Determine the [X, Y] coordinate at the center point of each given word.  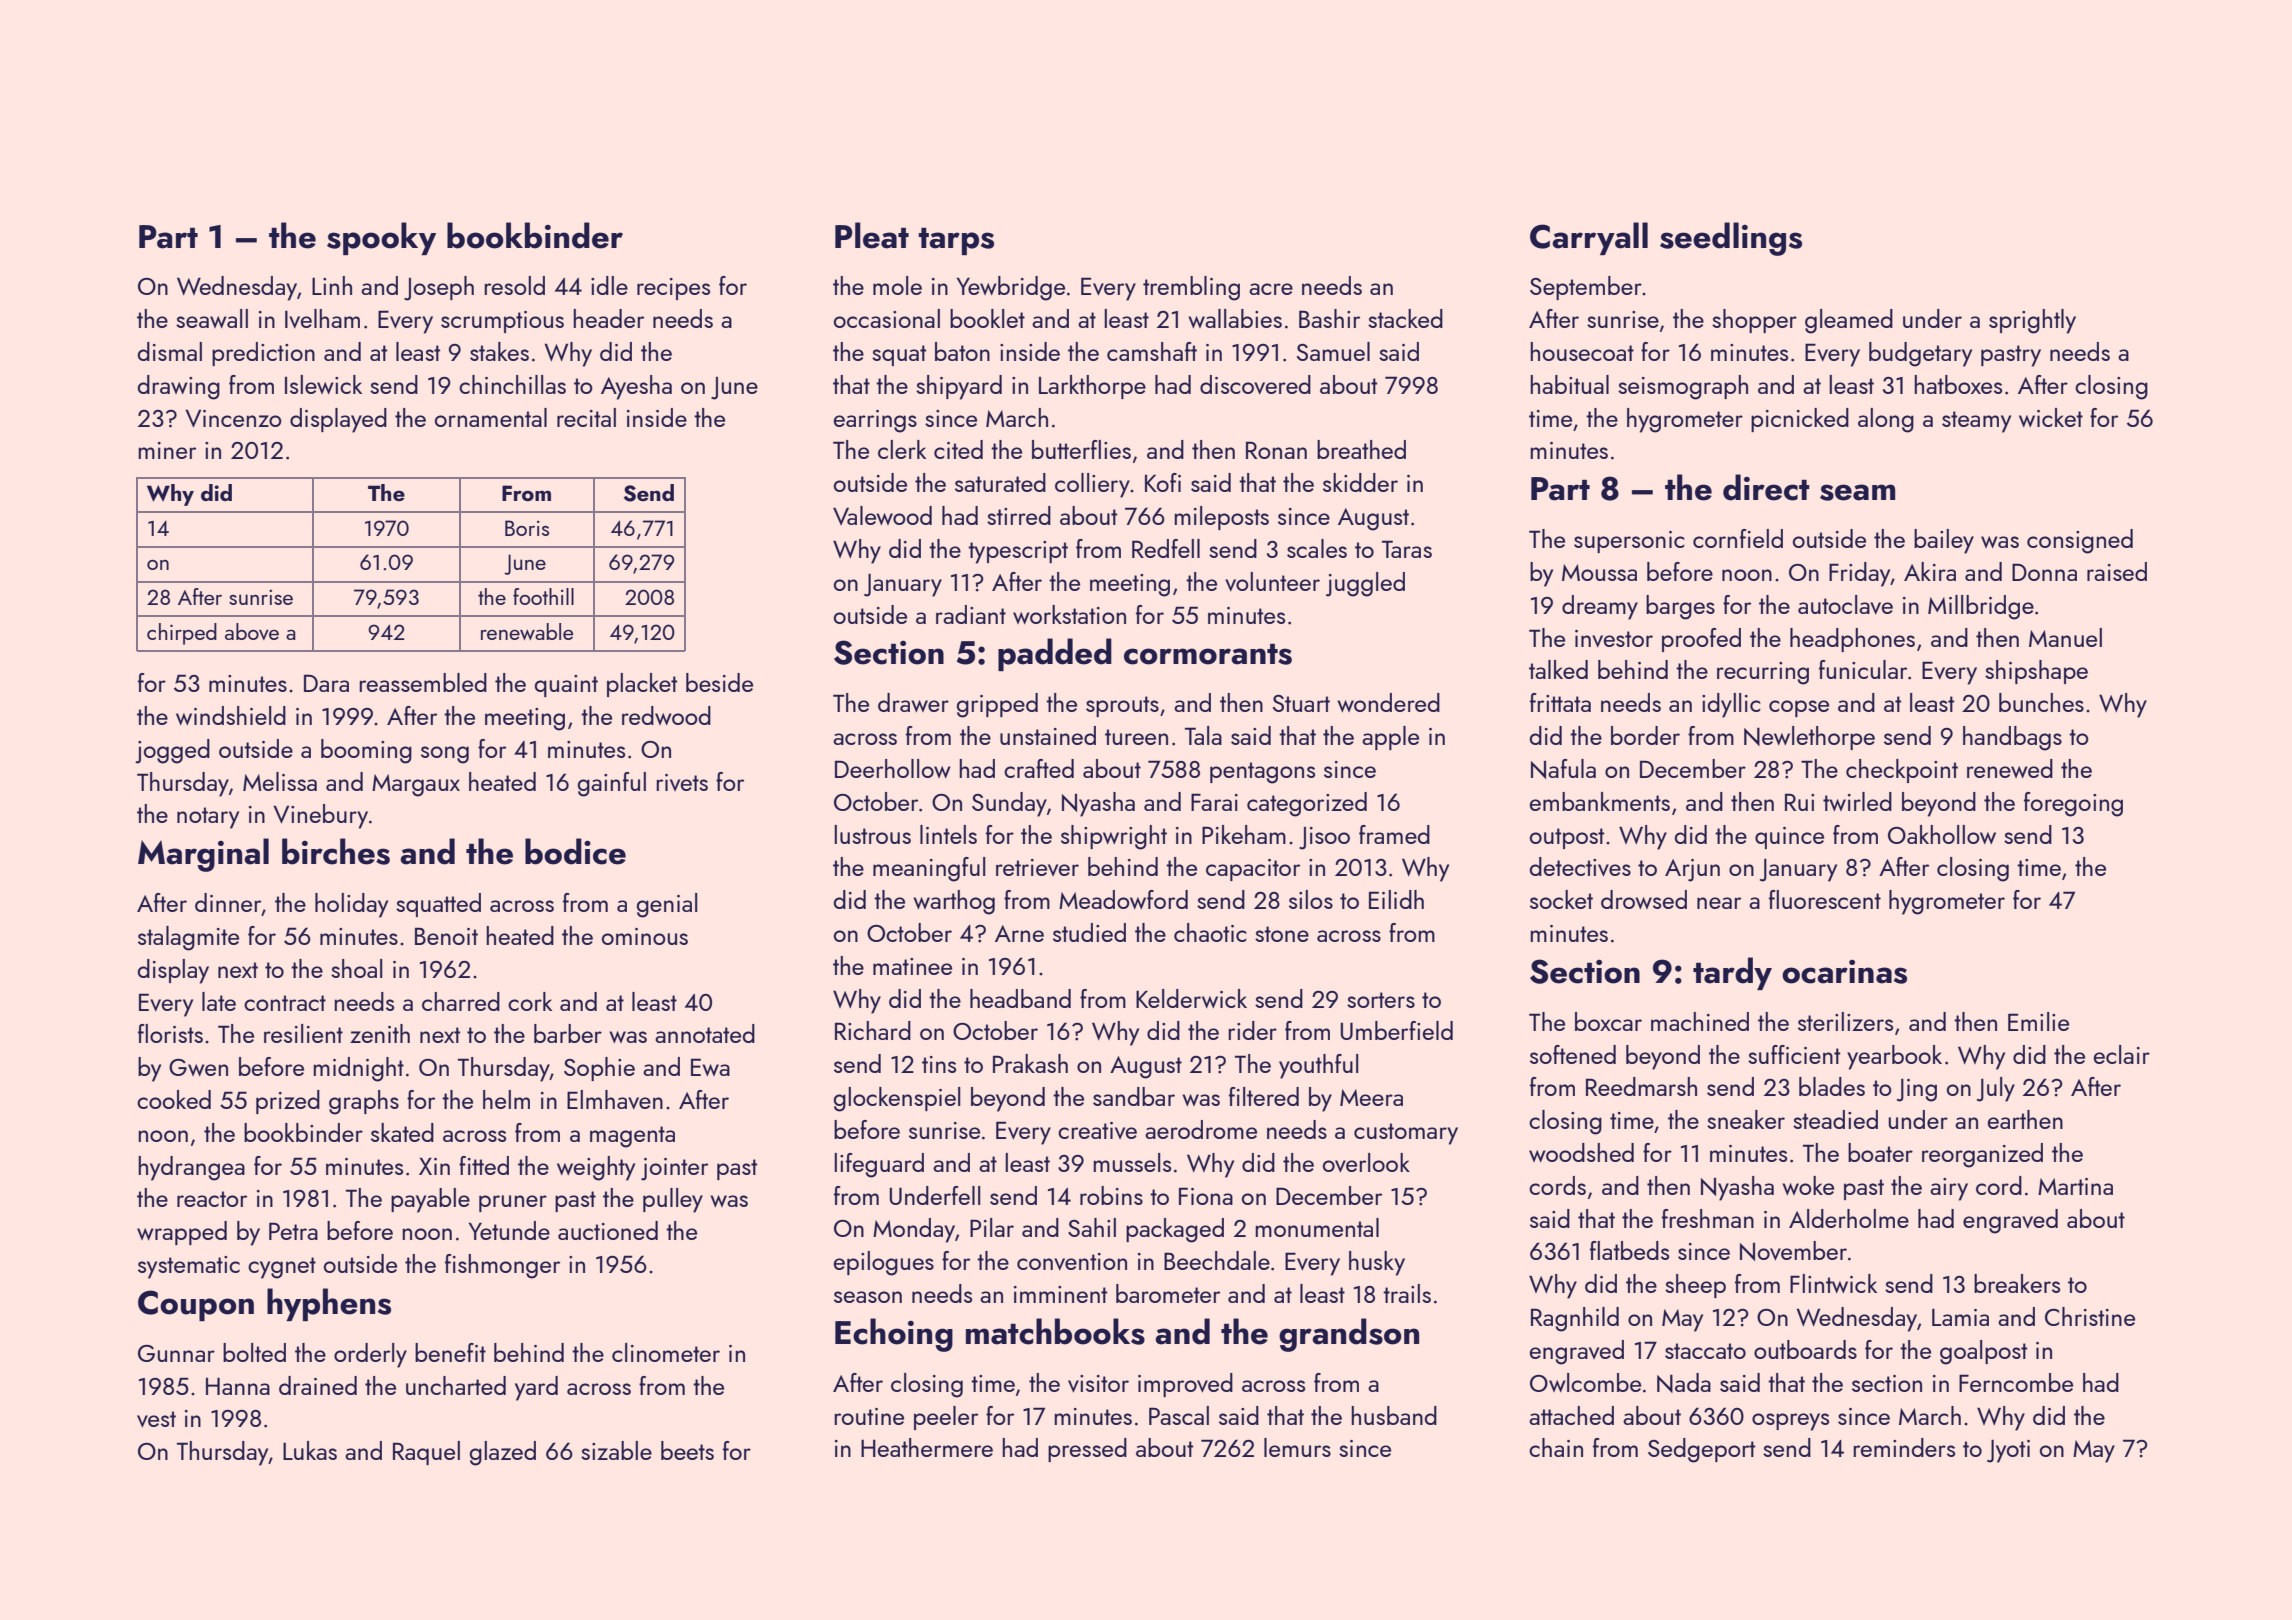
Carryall [1589, 238]
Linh [332, 285]
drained [318, 1385]
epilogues [884, 1263]
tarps [956, 241]
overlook [1366, 1162]
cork [530, 1001]
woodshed [1581, 1152]
